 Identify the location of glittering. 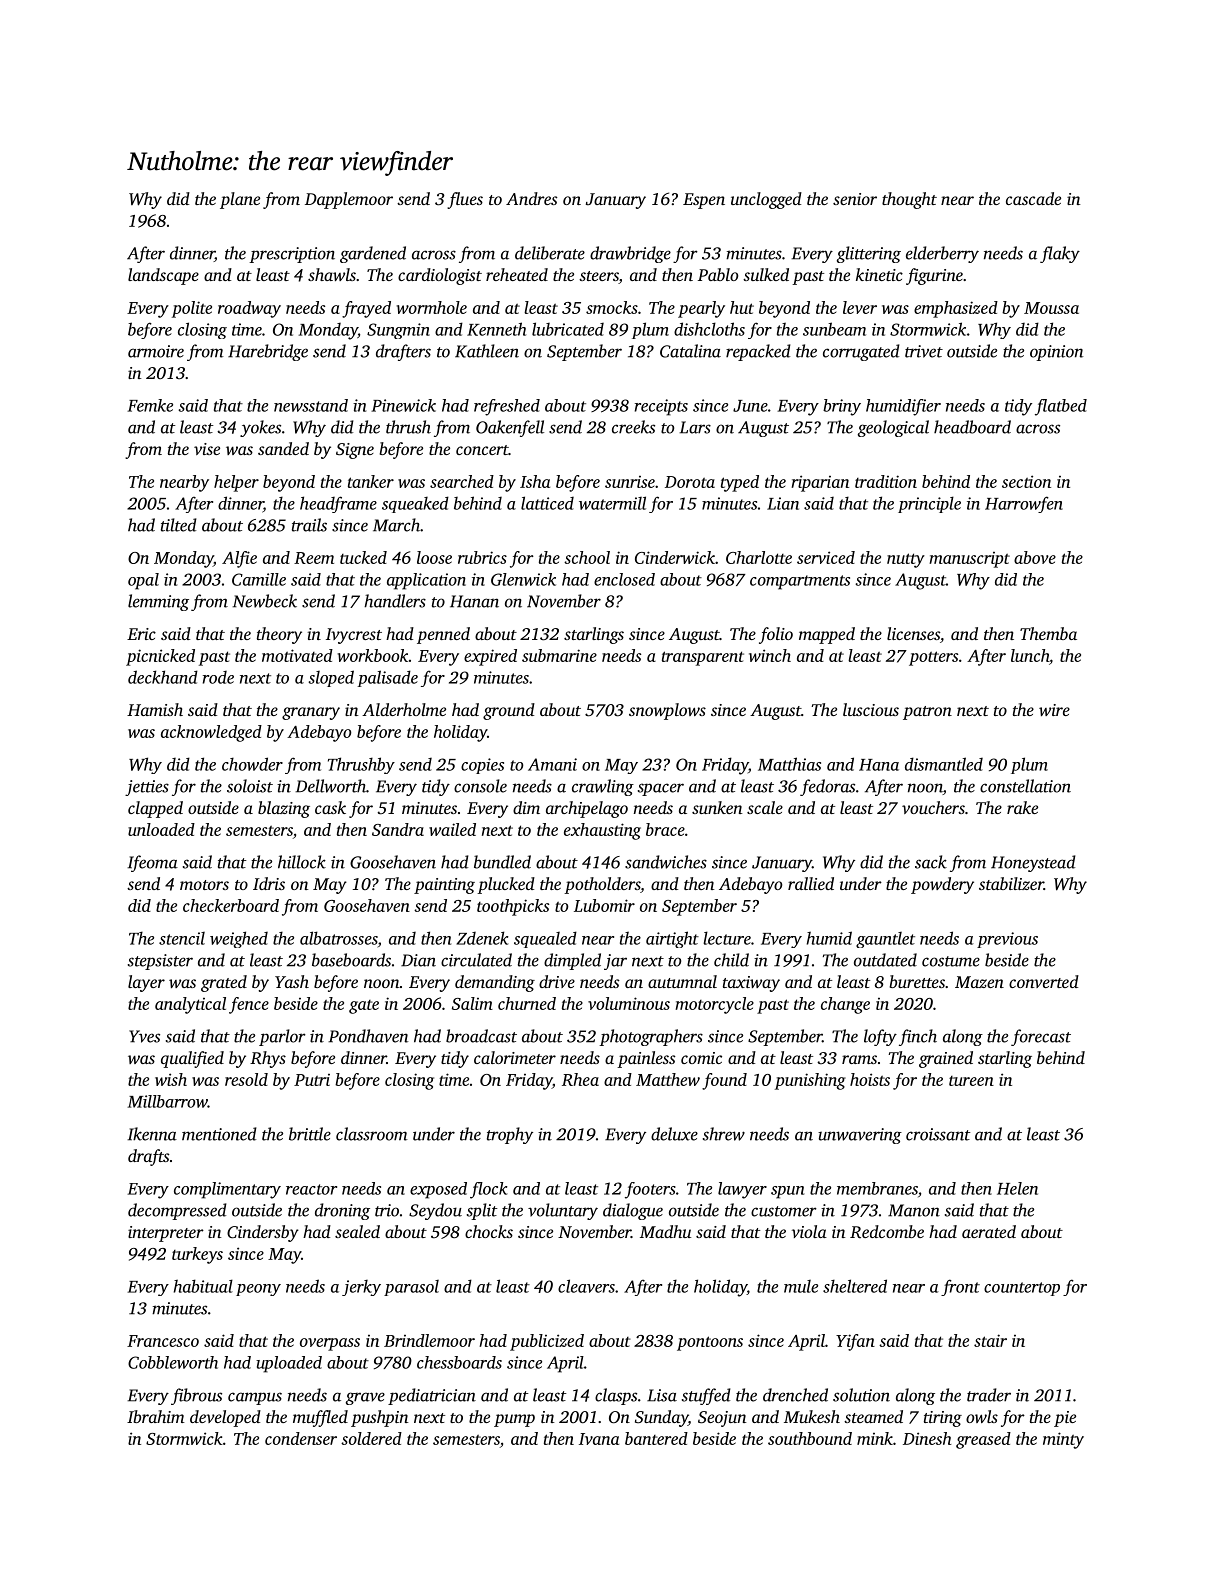
(869, 254).
